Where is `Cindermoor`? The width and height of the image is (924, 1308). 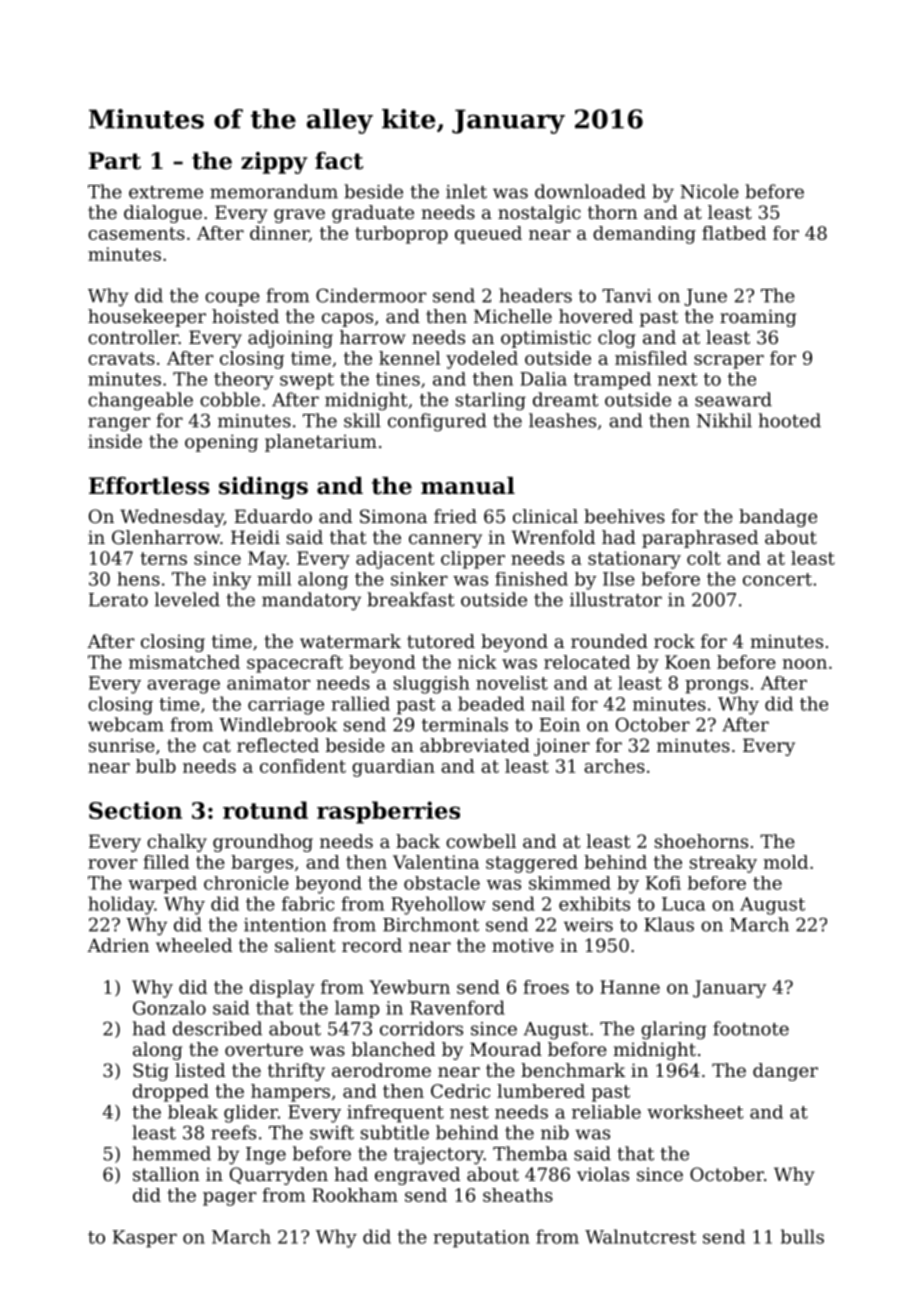
Cindermoor is located at coordinates (371, 295).
